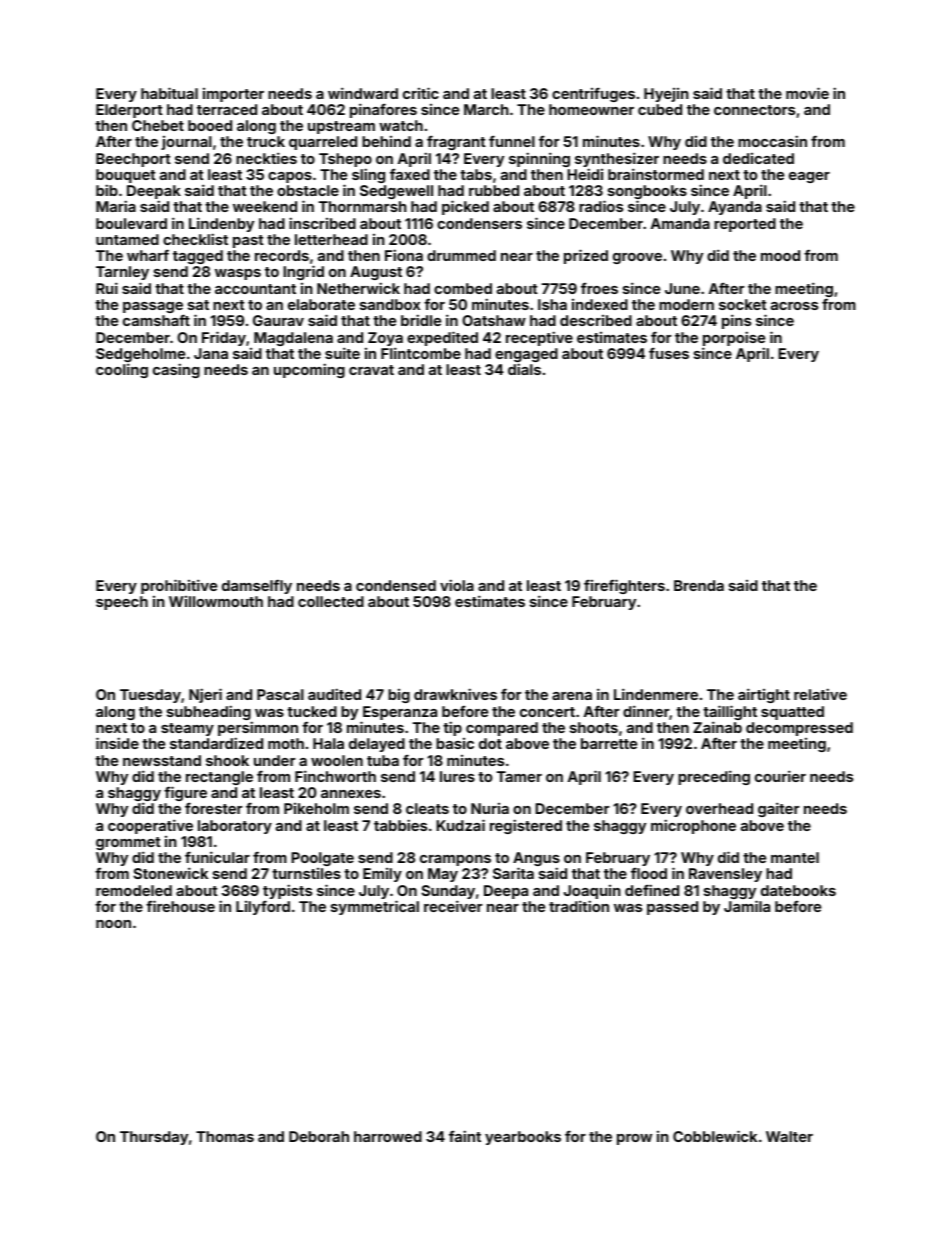 Image resolution: width=952 pixels, height=1233 pixels. Describe the element at coordinates (388, 1136) in the screenshot. I see `harrowed` at that location.
